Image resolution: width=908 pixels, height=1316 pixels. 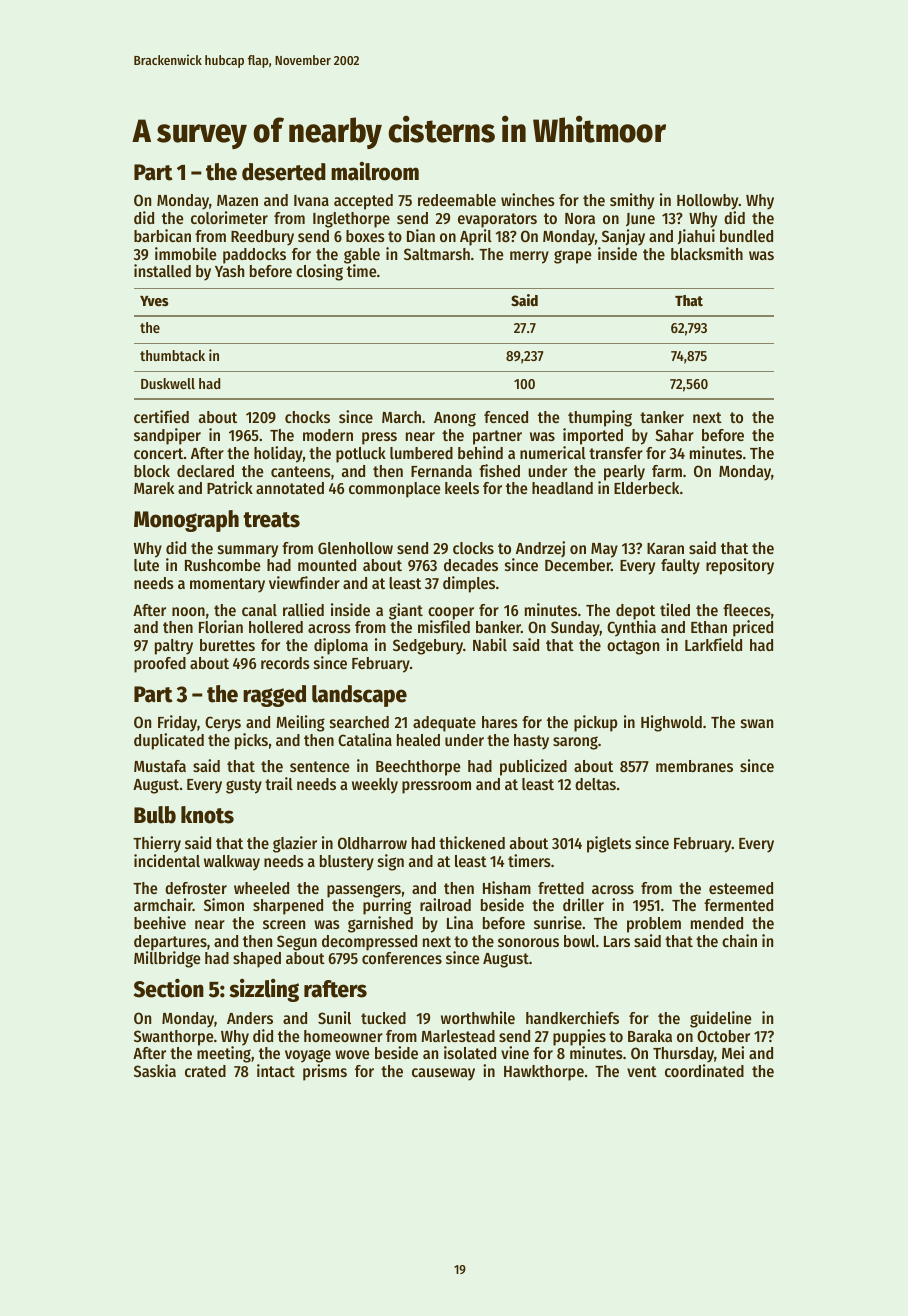 What do you see at coordinates (642, 1071) in the screenshot?
I see `vent` at bounding box center [642, 1071].
